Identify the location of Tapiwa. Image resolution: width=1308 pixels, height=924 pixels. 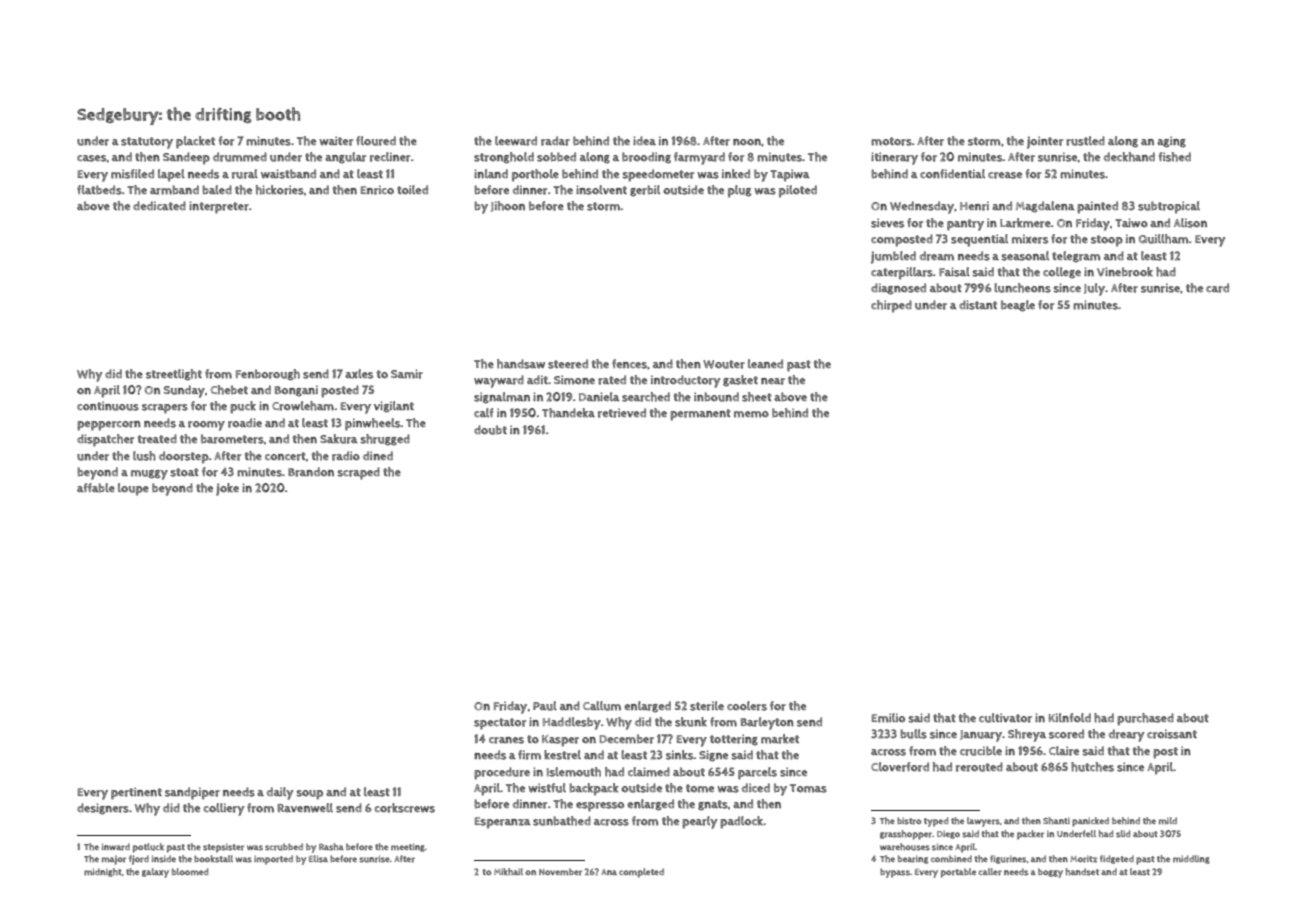
(790, 175).
